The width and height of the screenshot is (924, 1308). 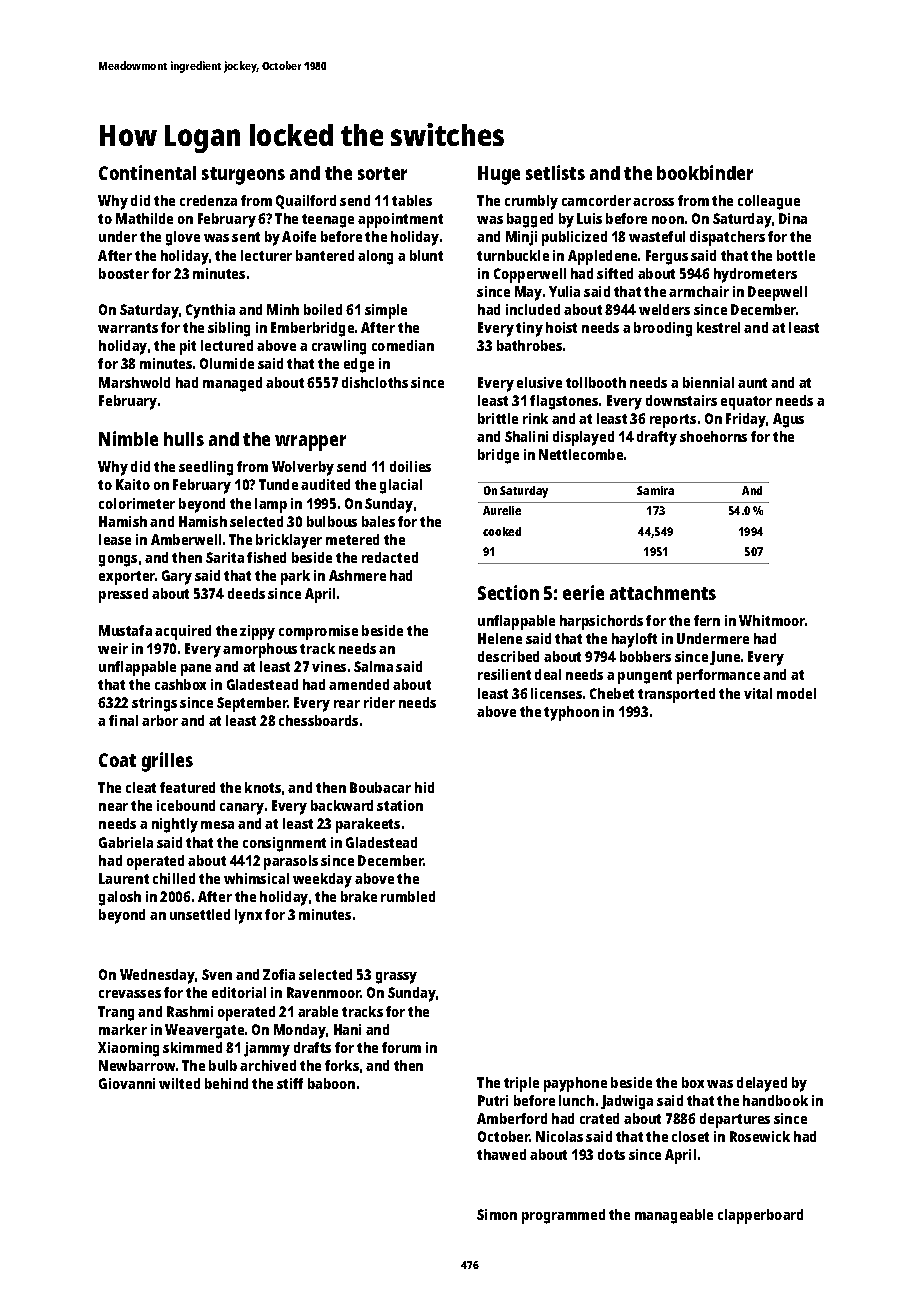 I want to click on along, so click(x=375, y=257).
